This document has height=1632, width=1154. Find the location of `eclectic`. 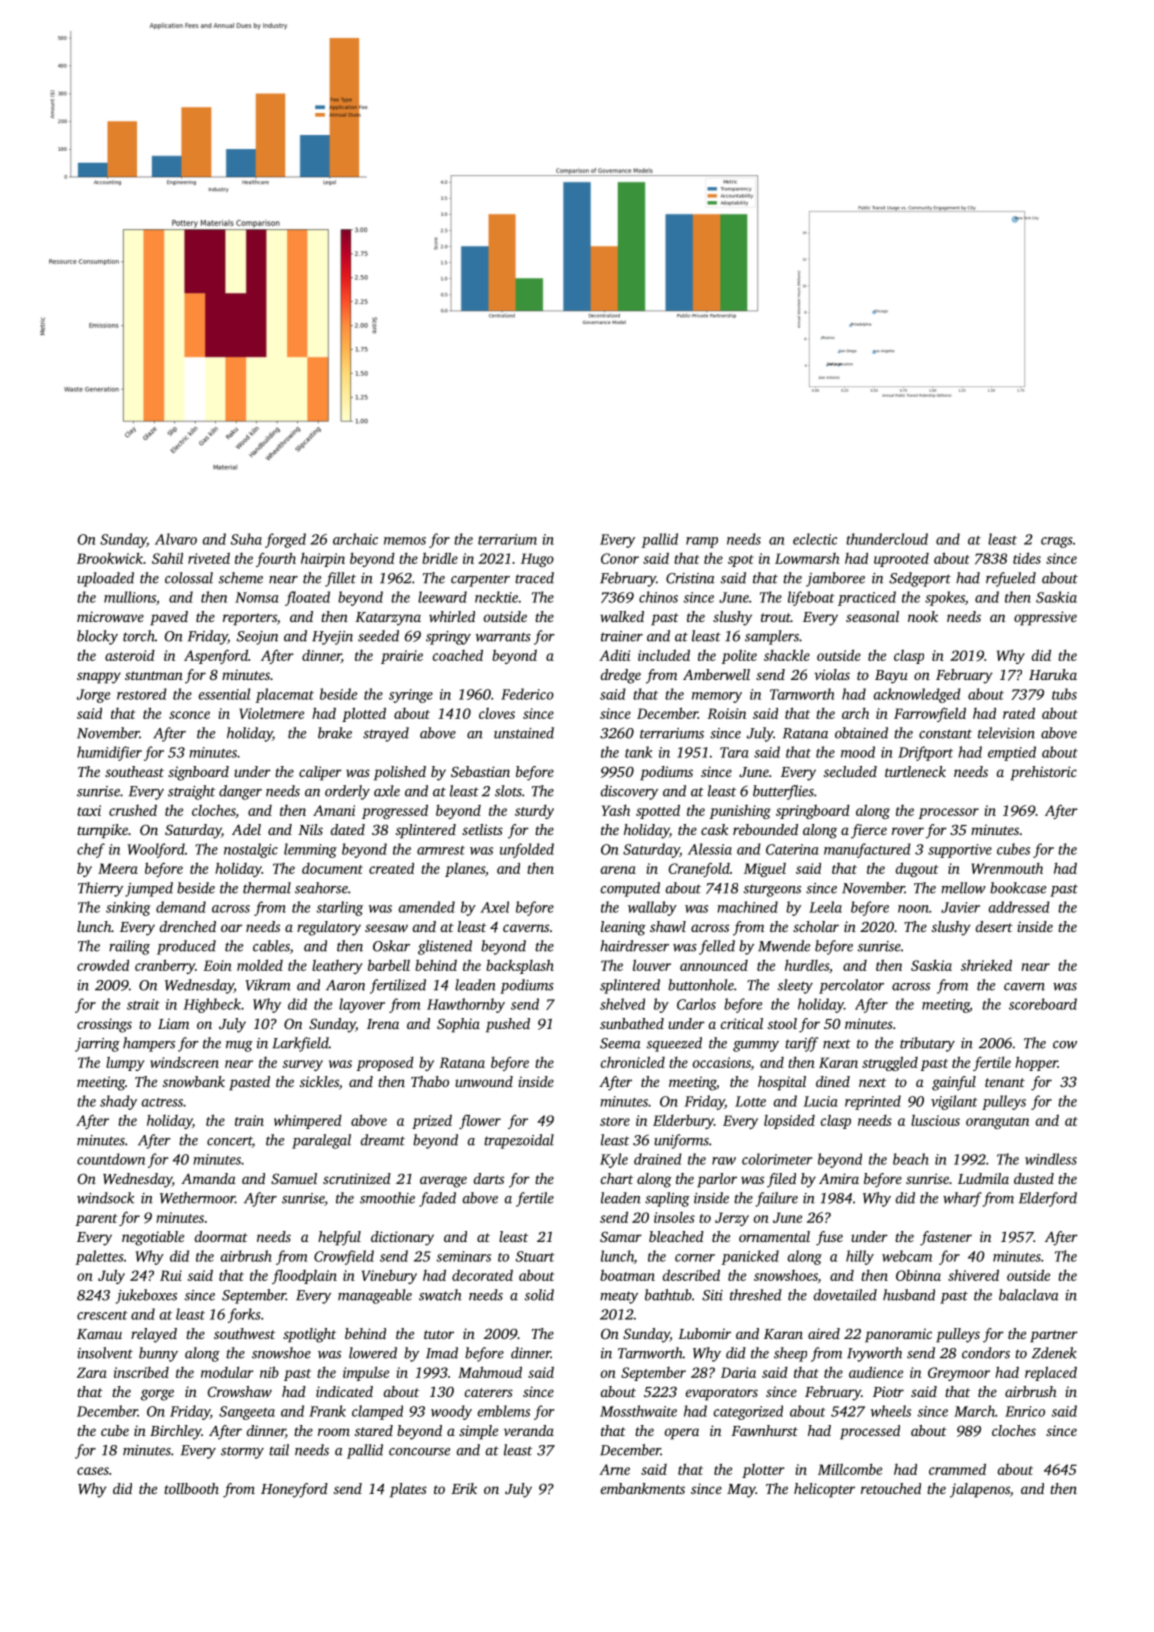

eclectic is located at coordinates (815, 539).
